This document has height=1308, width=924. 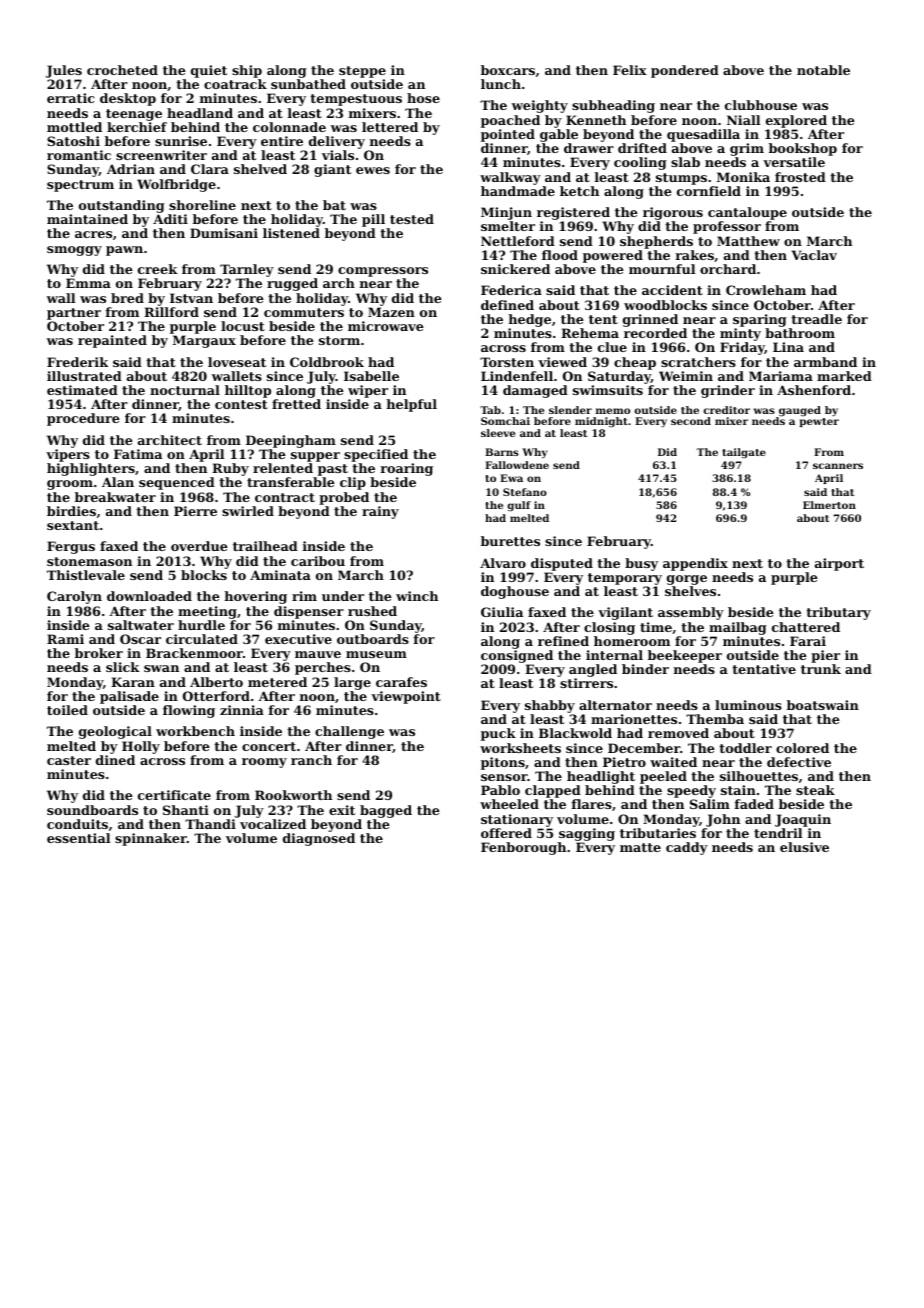 What do you see at coordinates (224, 233) in the document?
I see `Dumisani` at bounding box center [224, 233].
